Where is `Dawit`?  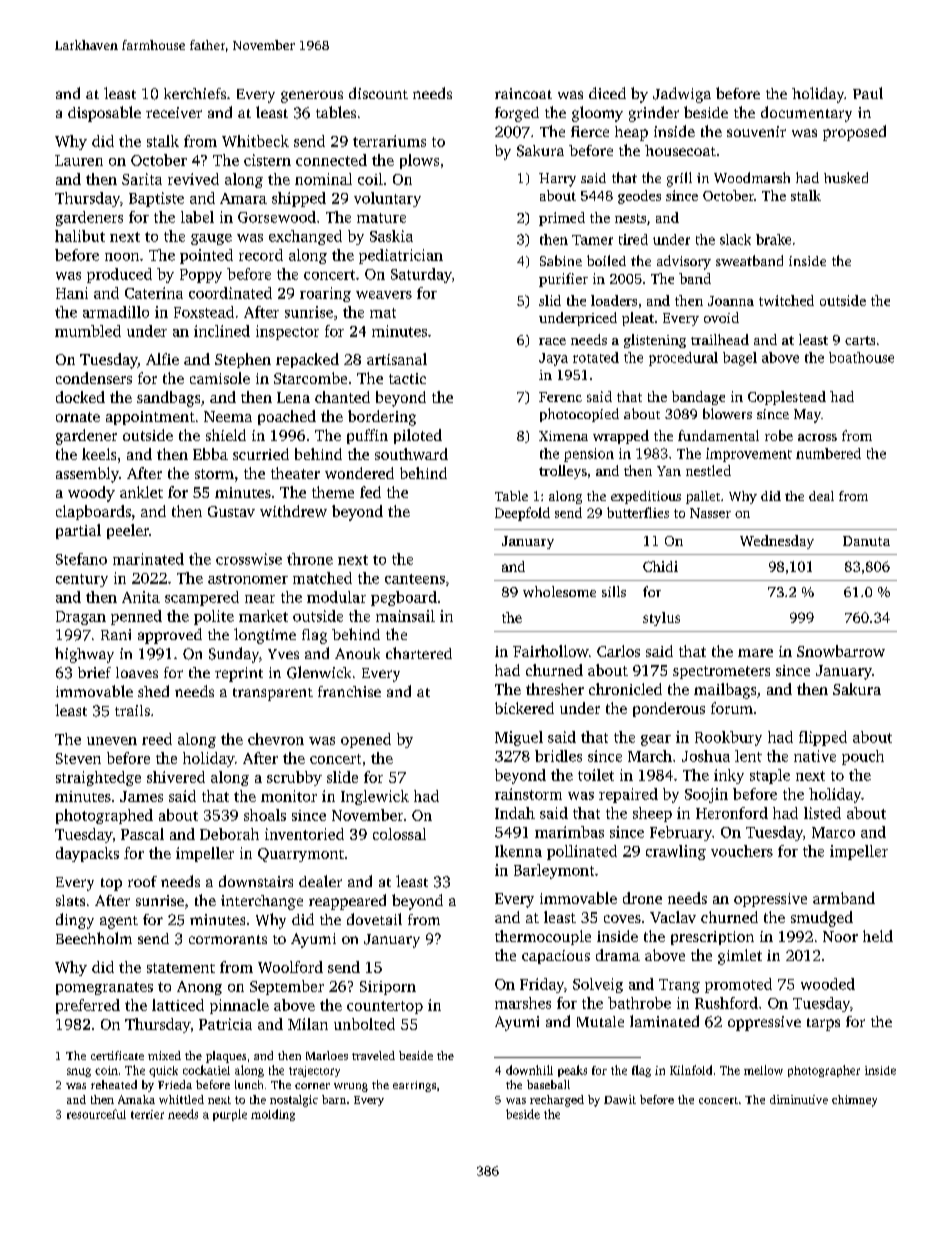
Dawit is located at coordinates (620, 1099).
